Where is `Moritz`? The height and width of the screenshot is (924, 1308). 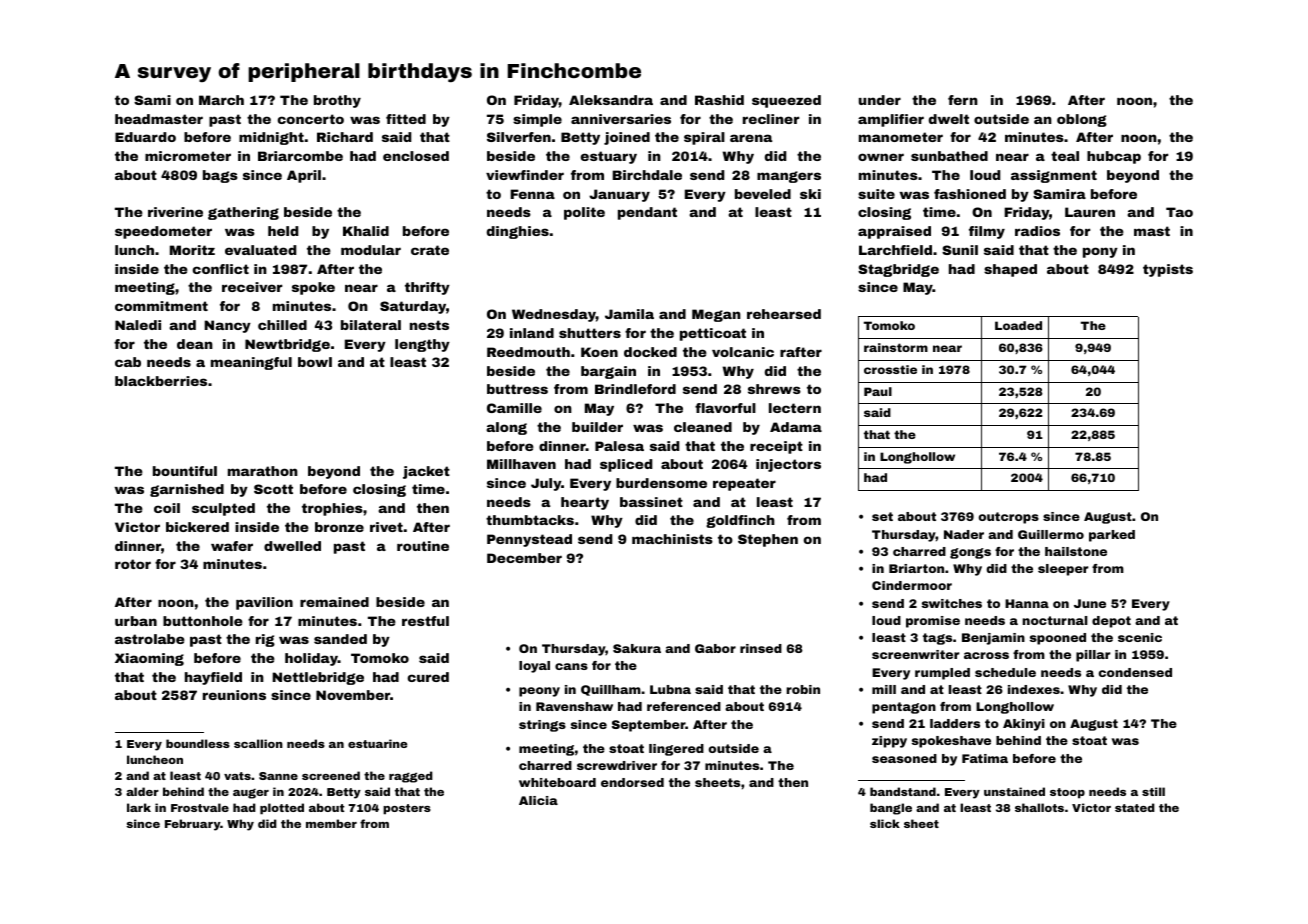 Moritz is located at coordinates (192, 250).
